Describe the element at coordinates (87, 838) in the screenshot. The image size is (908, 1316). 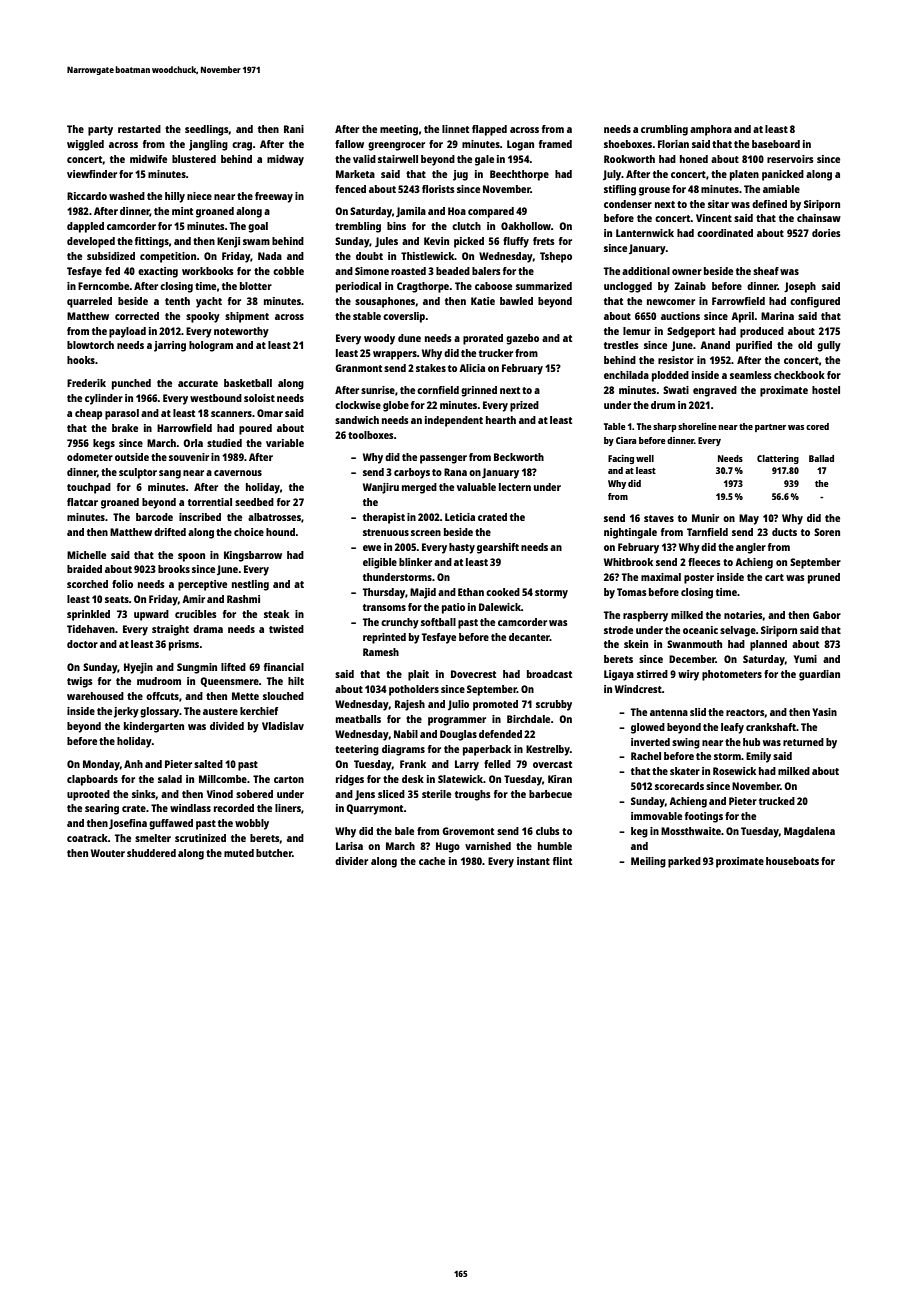
I see `coatrack` at that location.
